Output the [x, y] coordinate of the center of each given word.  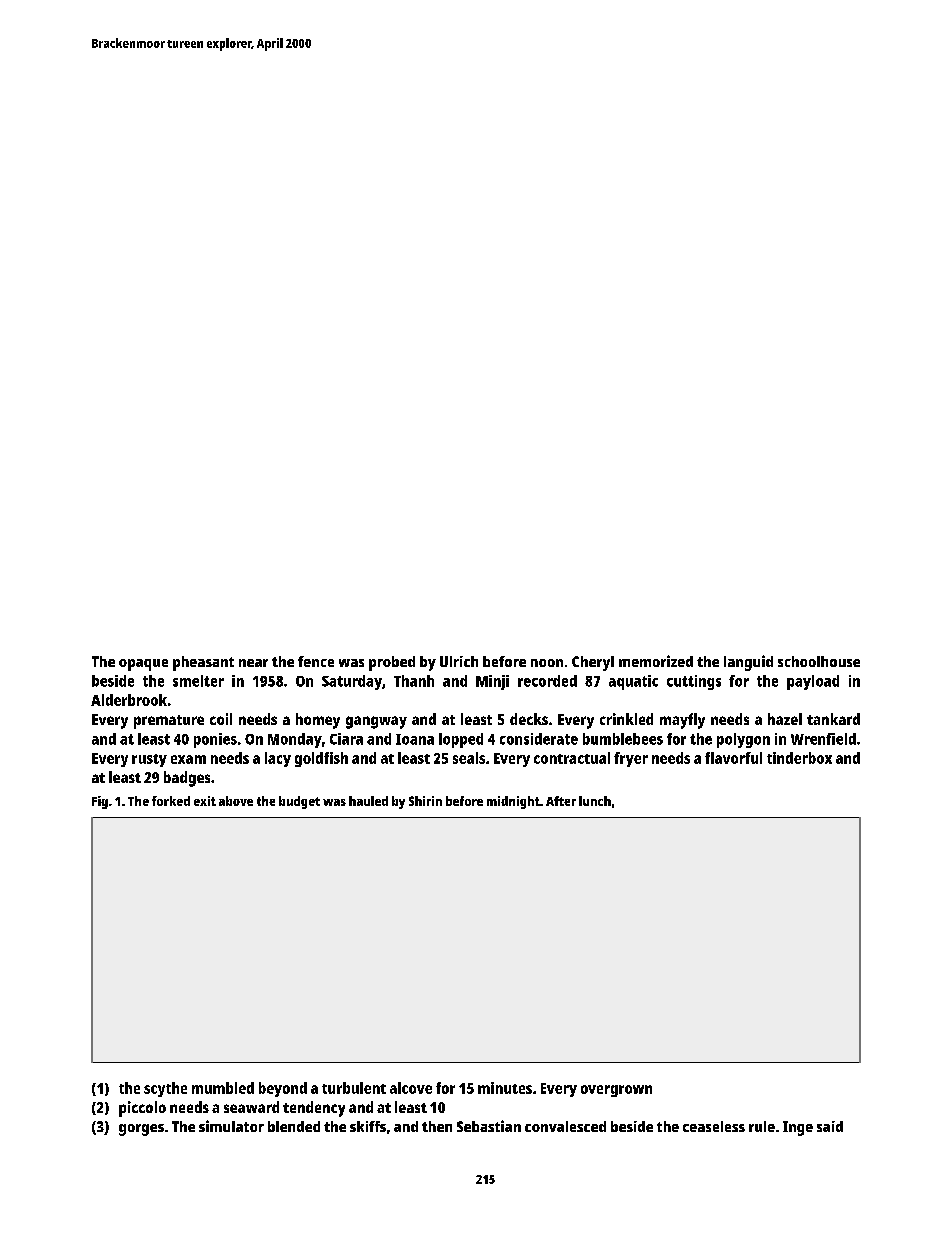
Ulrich [459, 661]
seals [469, 758]
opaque [143, 665]
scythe [165, 1089]
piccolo [142, 1109]
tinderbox [799, 758]
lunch [595, 801]
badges [187, 779]
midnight [513, 802]
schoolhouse [819, 661]
